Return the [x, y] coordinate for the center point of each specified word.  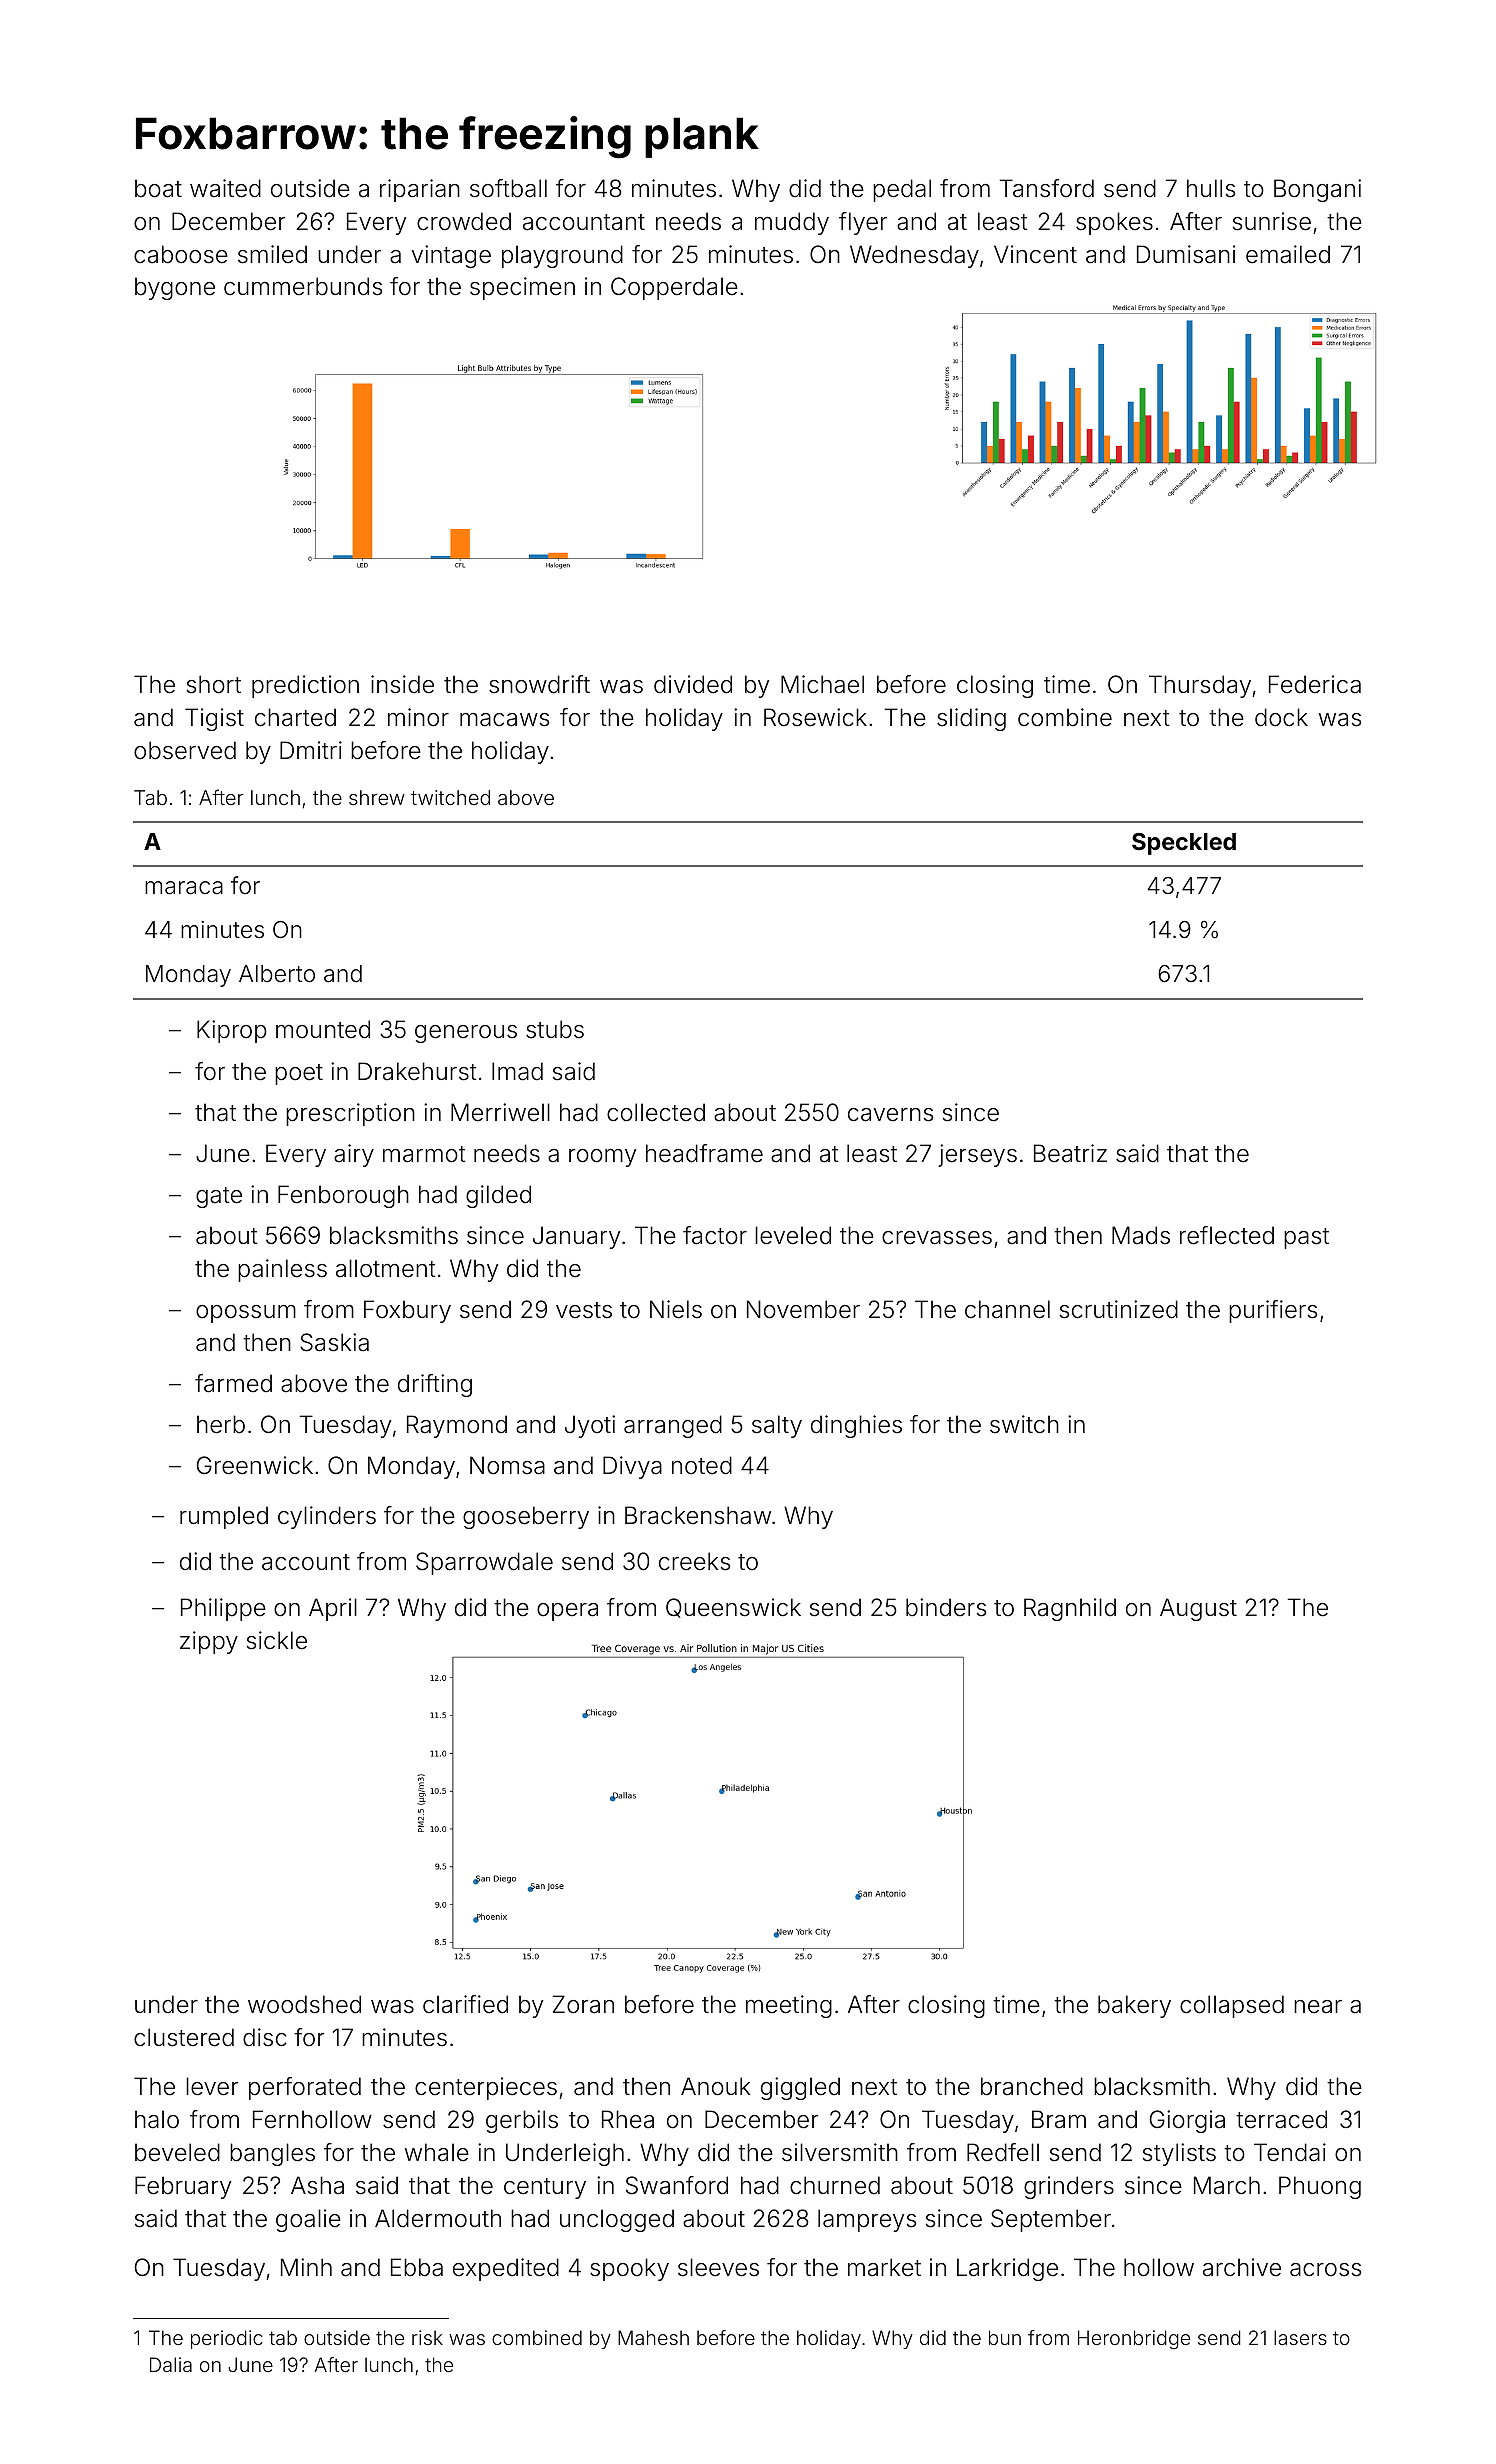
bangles [272, 2154]
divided [693, 684]
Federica [1315, 684]
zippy [209, 1642]
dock [1281, 717]
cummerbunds [303, 286]
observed [185, 750]
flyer [863, 223]
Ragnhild [1070, 1609]
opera [567, 1612]
